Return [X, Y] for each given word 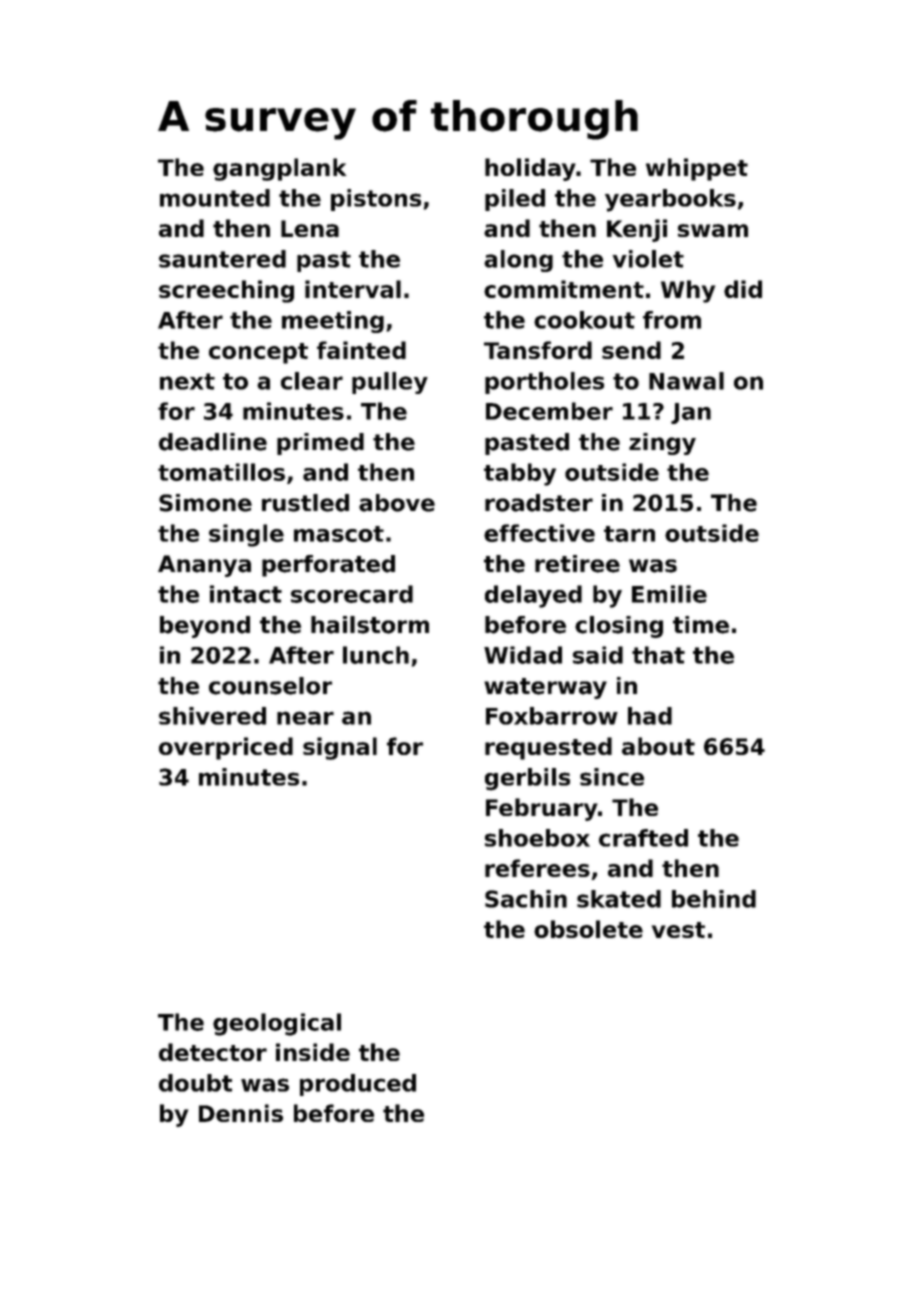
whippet [697, 169]
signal [340, 748]
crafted [643, 838]
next [187, 381]
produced [358, 1085]
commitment [564, 289]
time [701, 625]
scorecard [352, 594]
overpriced [226, 748]
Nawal [686, 381]
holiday [530, 169]
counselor [270, 686]
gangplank [279, 169]
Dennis [241, 1113]
